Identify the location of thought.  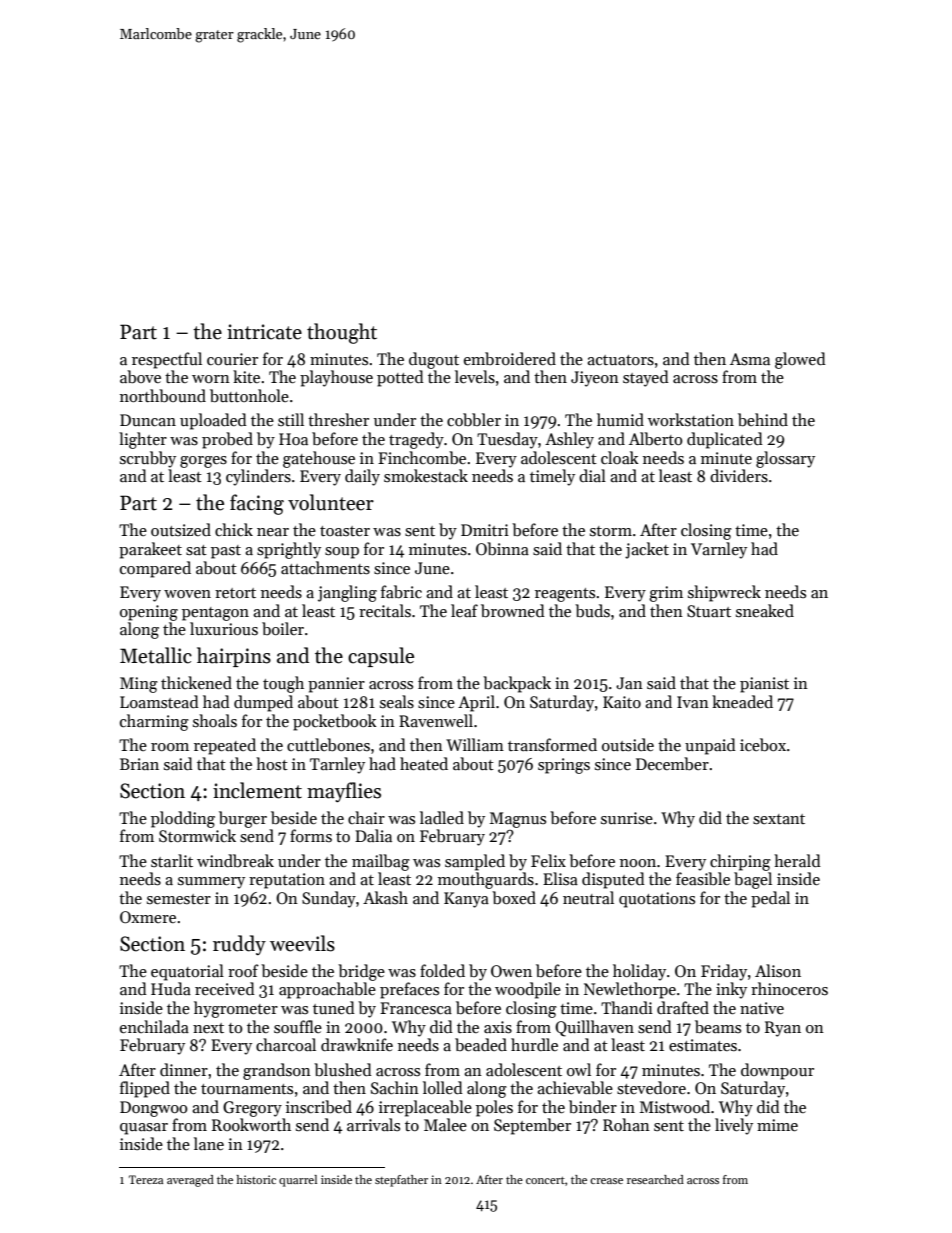
(342, 333).
